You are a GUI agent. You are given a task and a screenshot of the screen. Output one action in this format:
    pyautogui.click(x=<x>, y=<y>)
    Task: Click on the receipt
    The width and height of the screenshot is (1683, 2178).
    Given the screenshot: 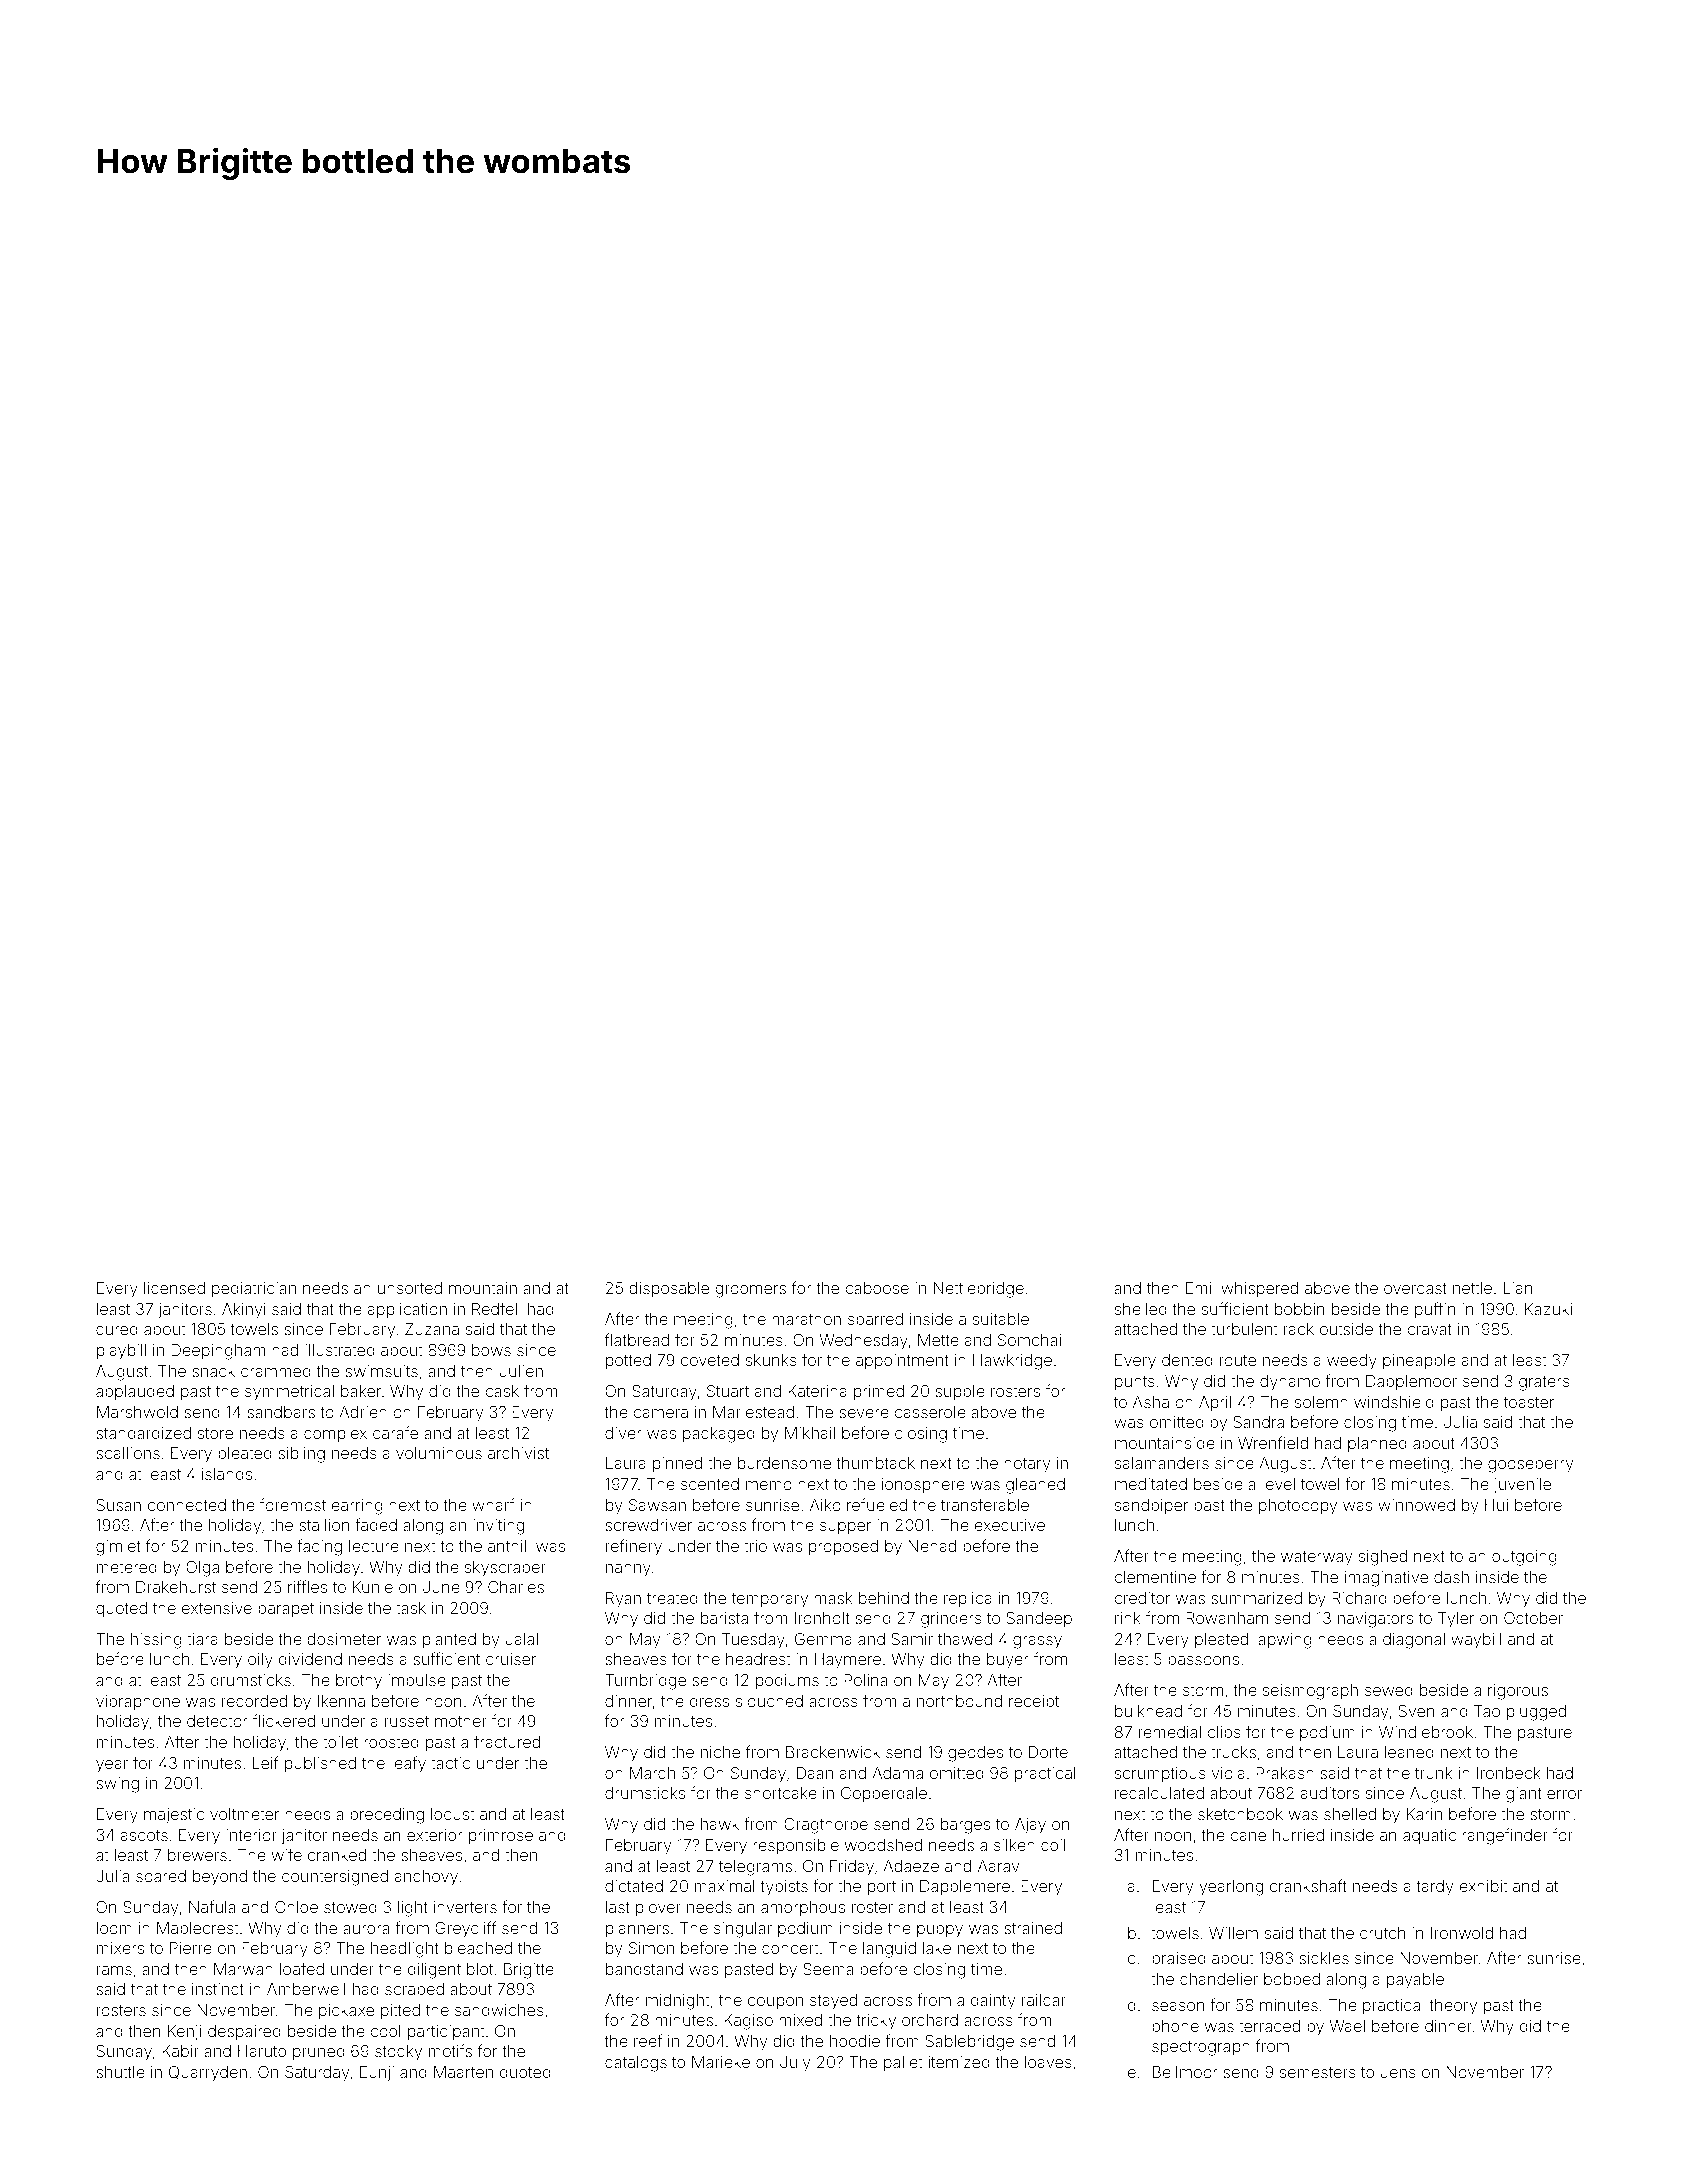 What is the action you would take?
    pyautogui.click(x=1034, y=1702)
